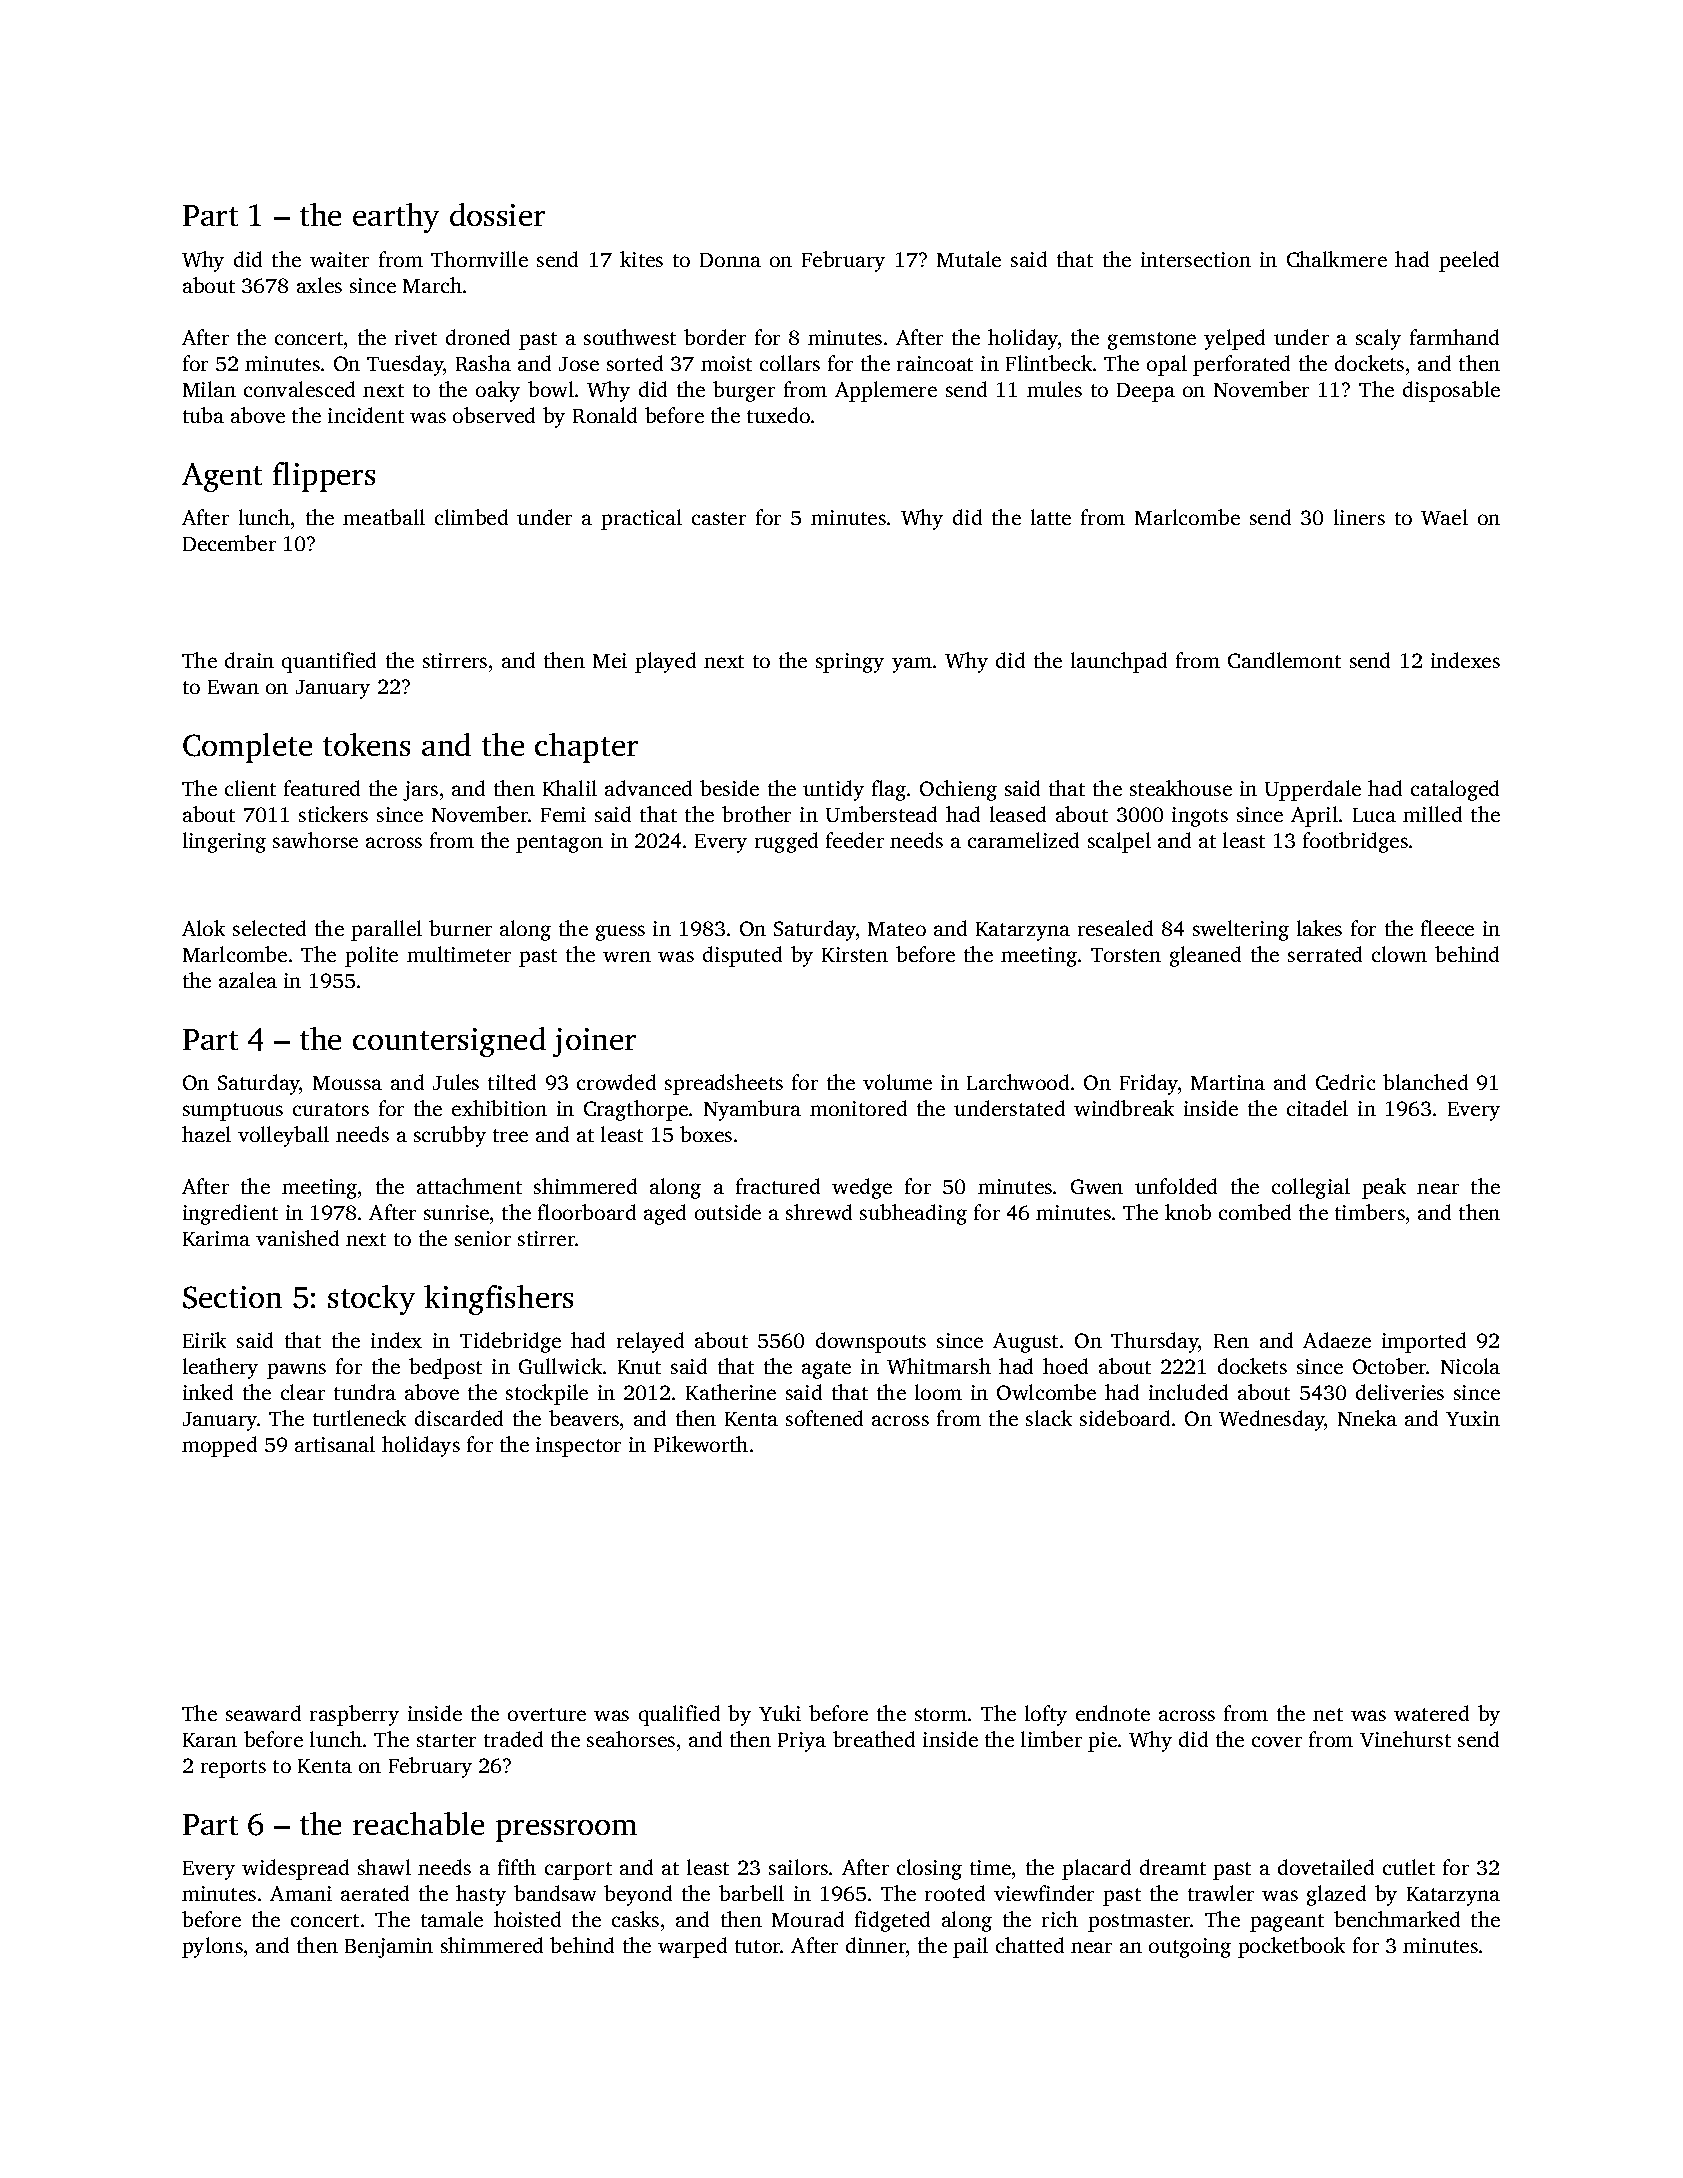 The image size is (1683, 2178). Describe the element at coordinates (384, 1867) in the document. I see `shawl` at that location.
